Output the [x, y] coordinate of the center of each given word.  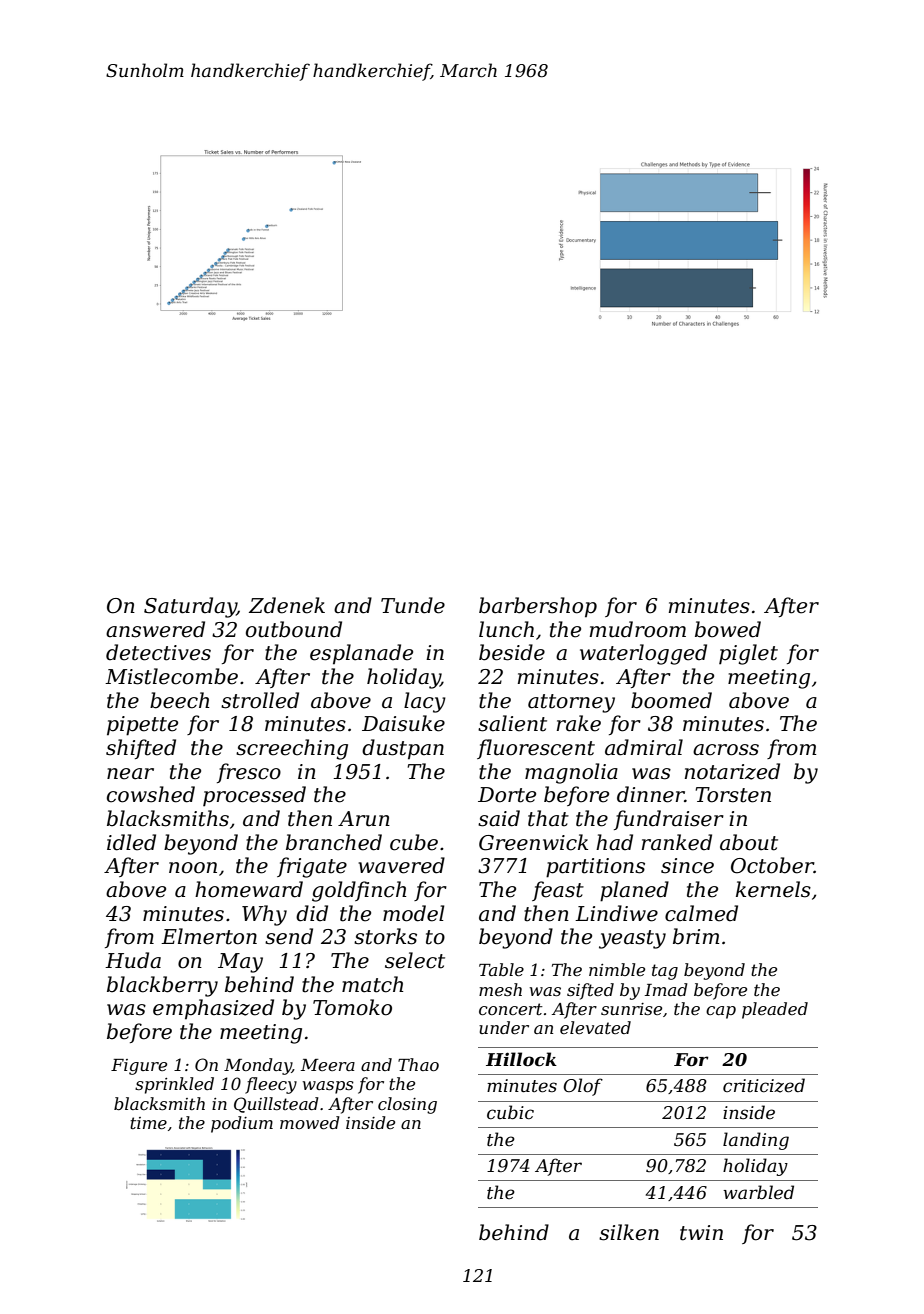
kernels [773, 889]
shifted [141, 749]
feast [558, 891]
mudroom [638, 629]
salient [512, 723]
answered [155, 629]
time [148, 1123]
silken [629, 1232]
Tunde [413, 605]
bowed [728, 629]
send [289, 936]
